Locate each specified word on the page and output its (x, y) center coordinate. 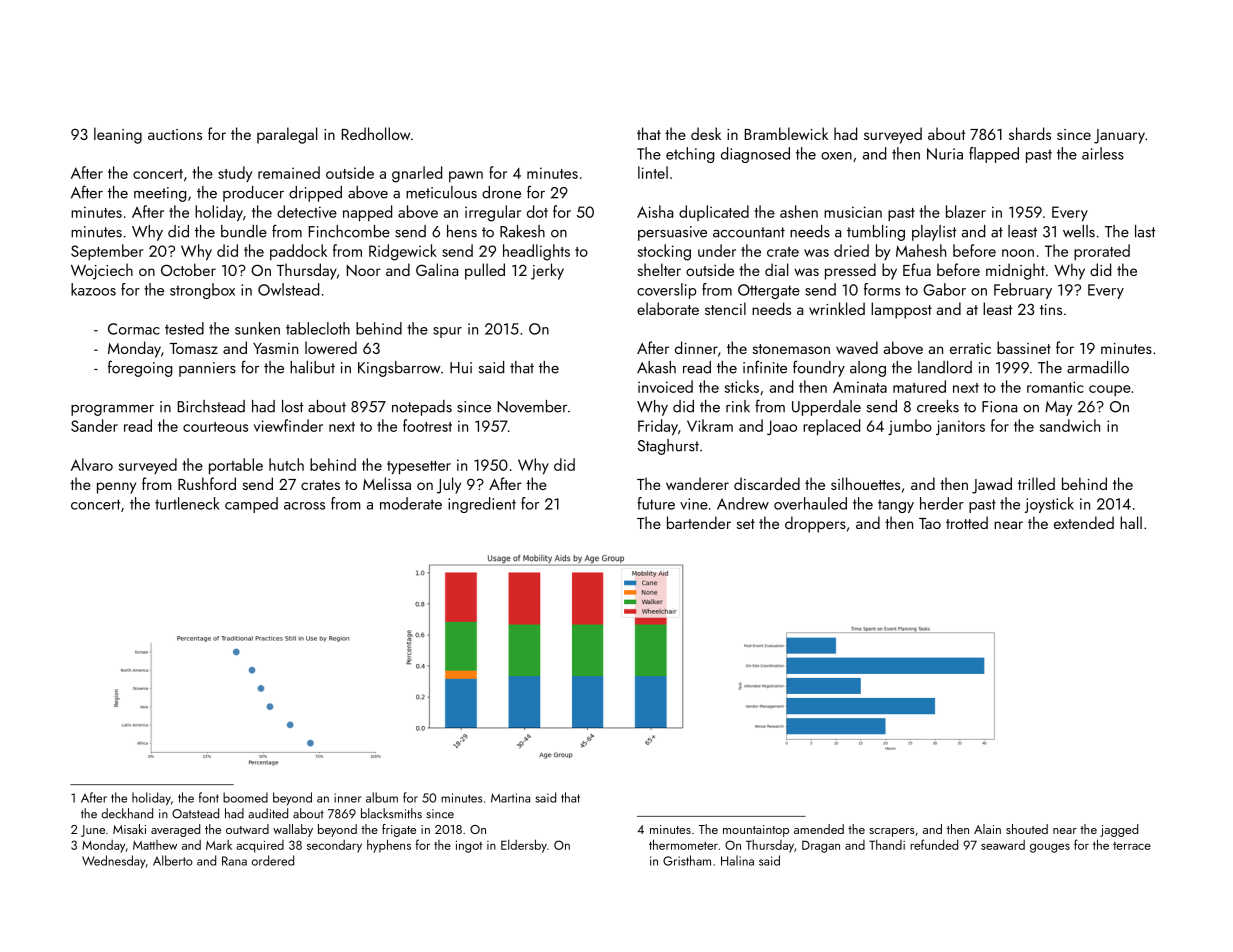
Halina (737, 860)
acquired (260, 846)
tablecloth (318, 328)
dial (776, 269)
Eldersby (524, 846)
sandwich (1070, 425)
